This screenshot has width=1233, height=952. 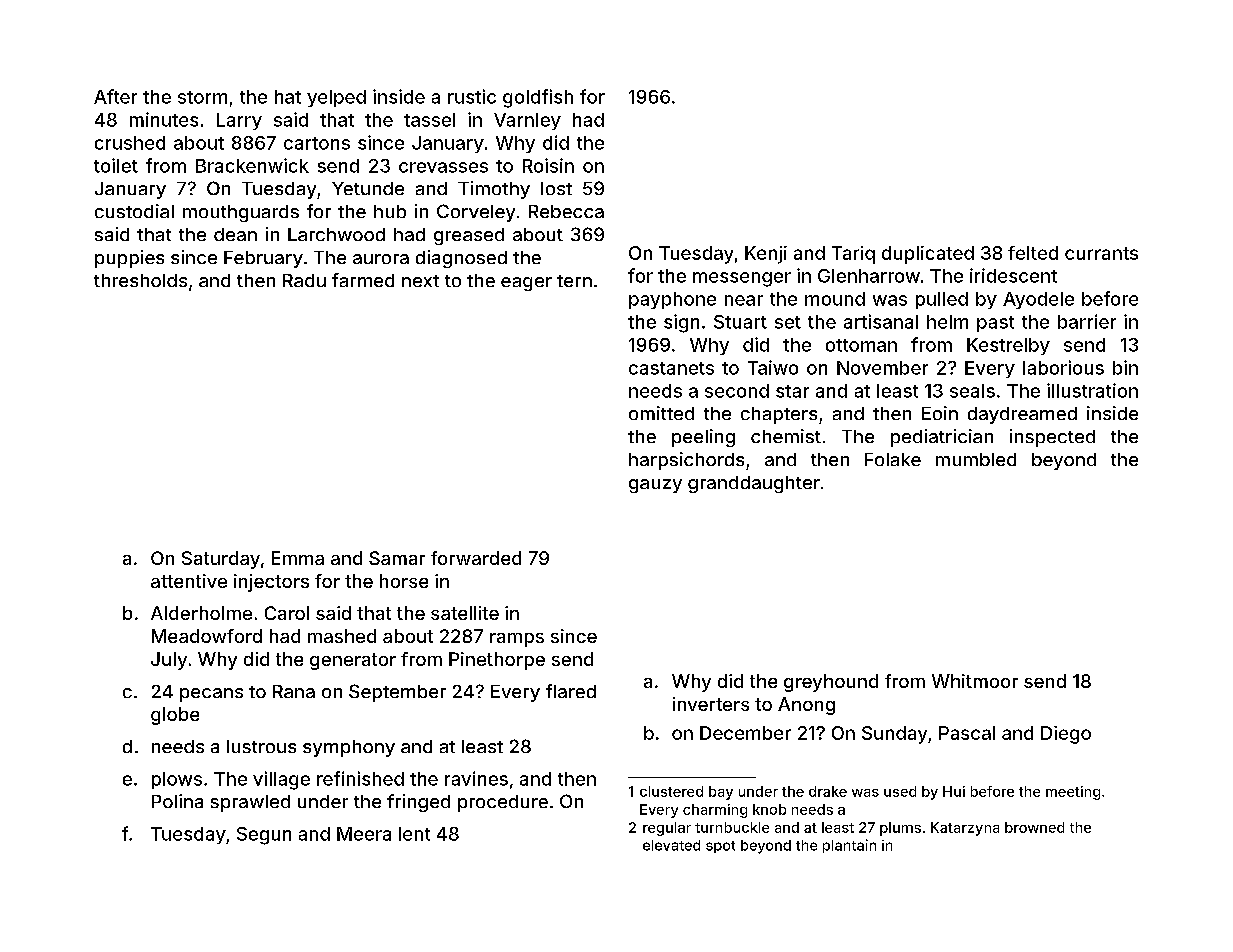 What do you see at coordinates (849, 846) in the screenshot?
I see `plantain` at bounding box center [849, 846].
